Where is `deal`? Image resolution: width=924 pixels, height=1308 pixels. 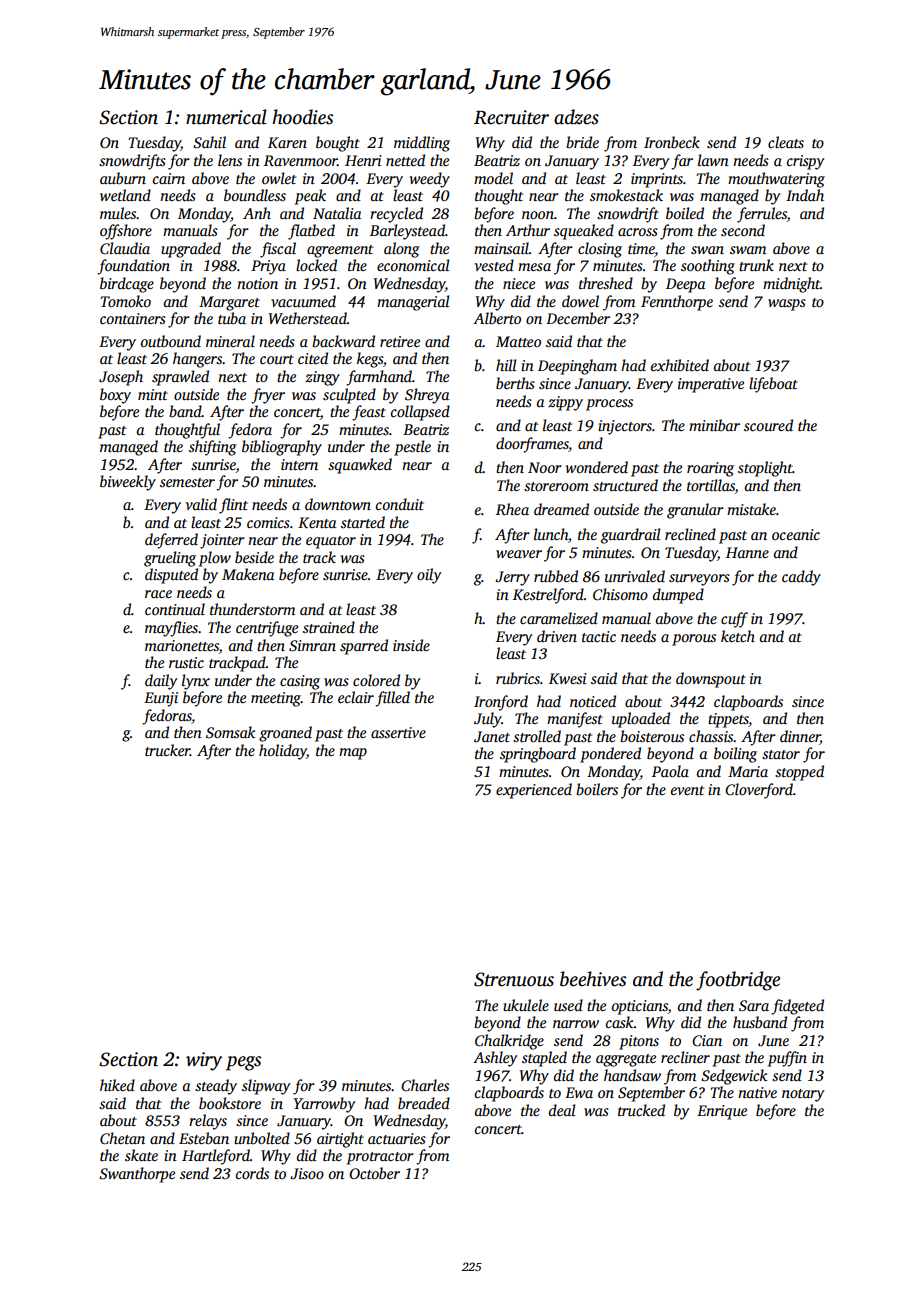
deal is located at coordinates (562, 1110).
